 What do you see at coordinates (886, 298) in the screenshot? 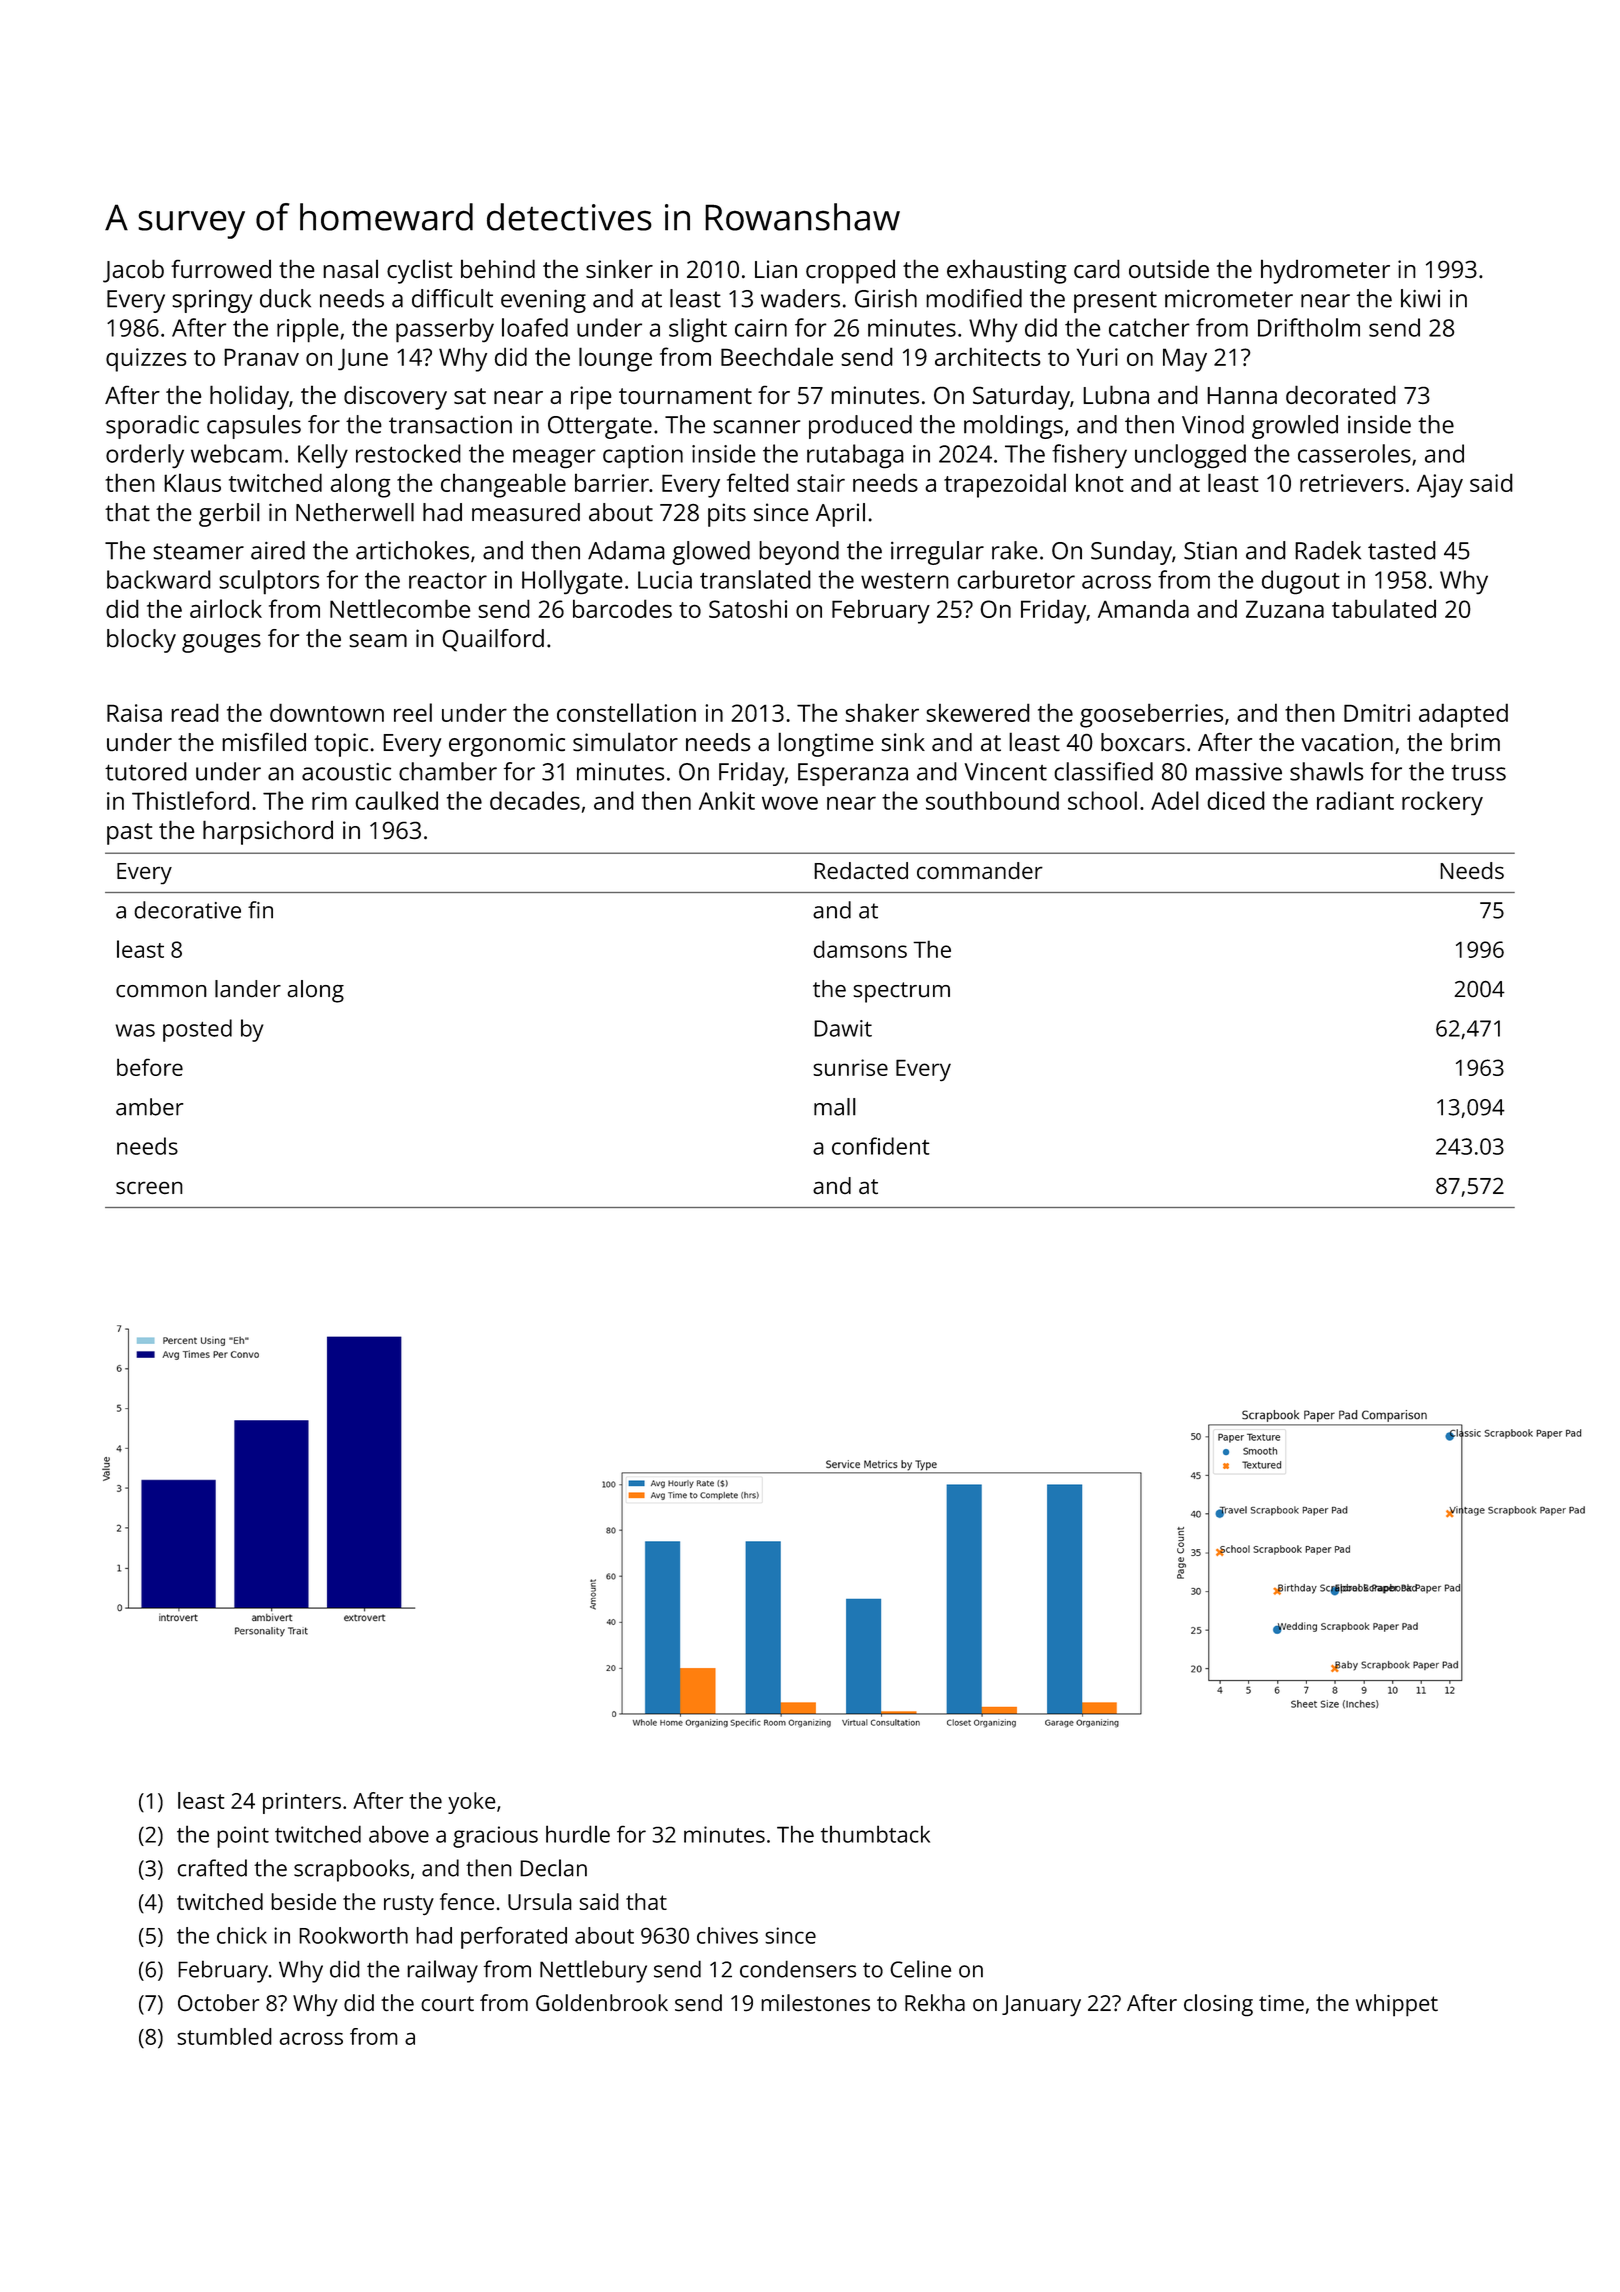
I see `Girish` at bounding box center [886, 298].
